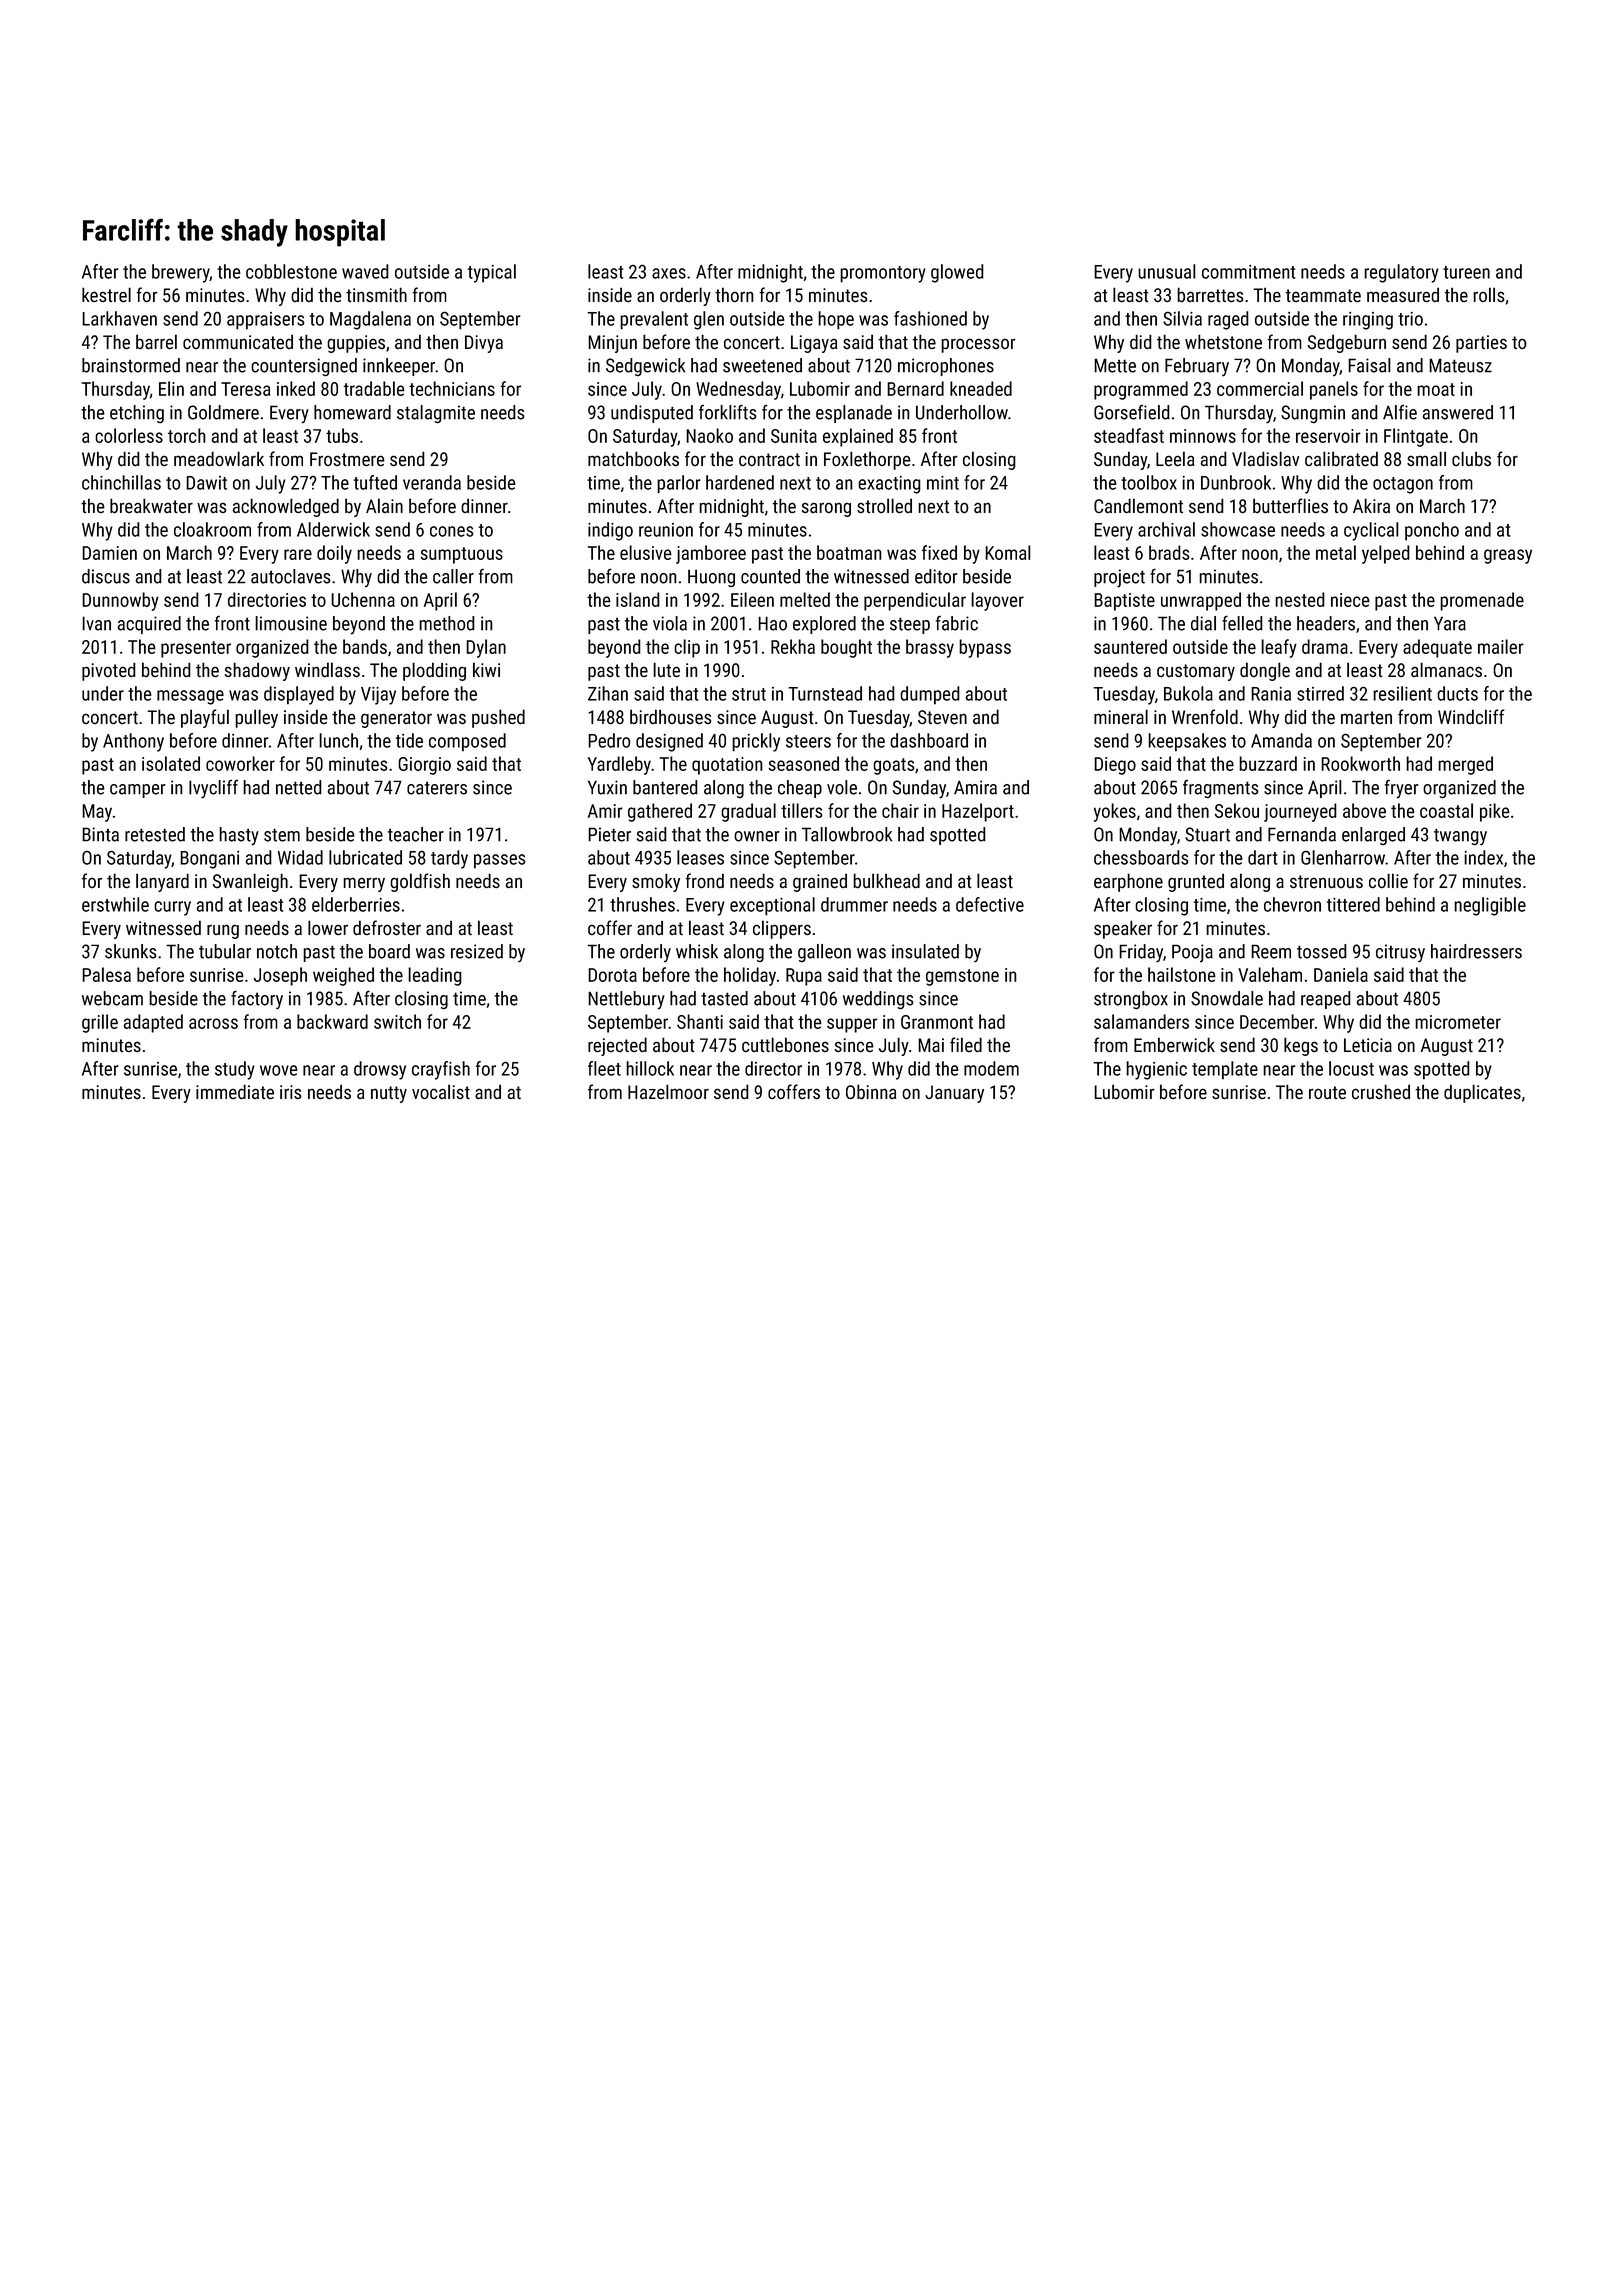 The height and width of the document is (2292, 1620). What do you see at coordinates (954, 1094) in the document?
I see `January` at bounding box center [954, 1094].
